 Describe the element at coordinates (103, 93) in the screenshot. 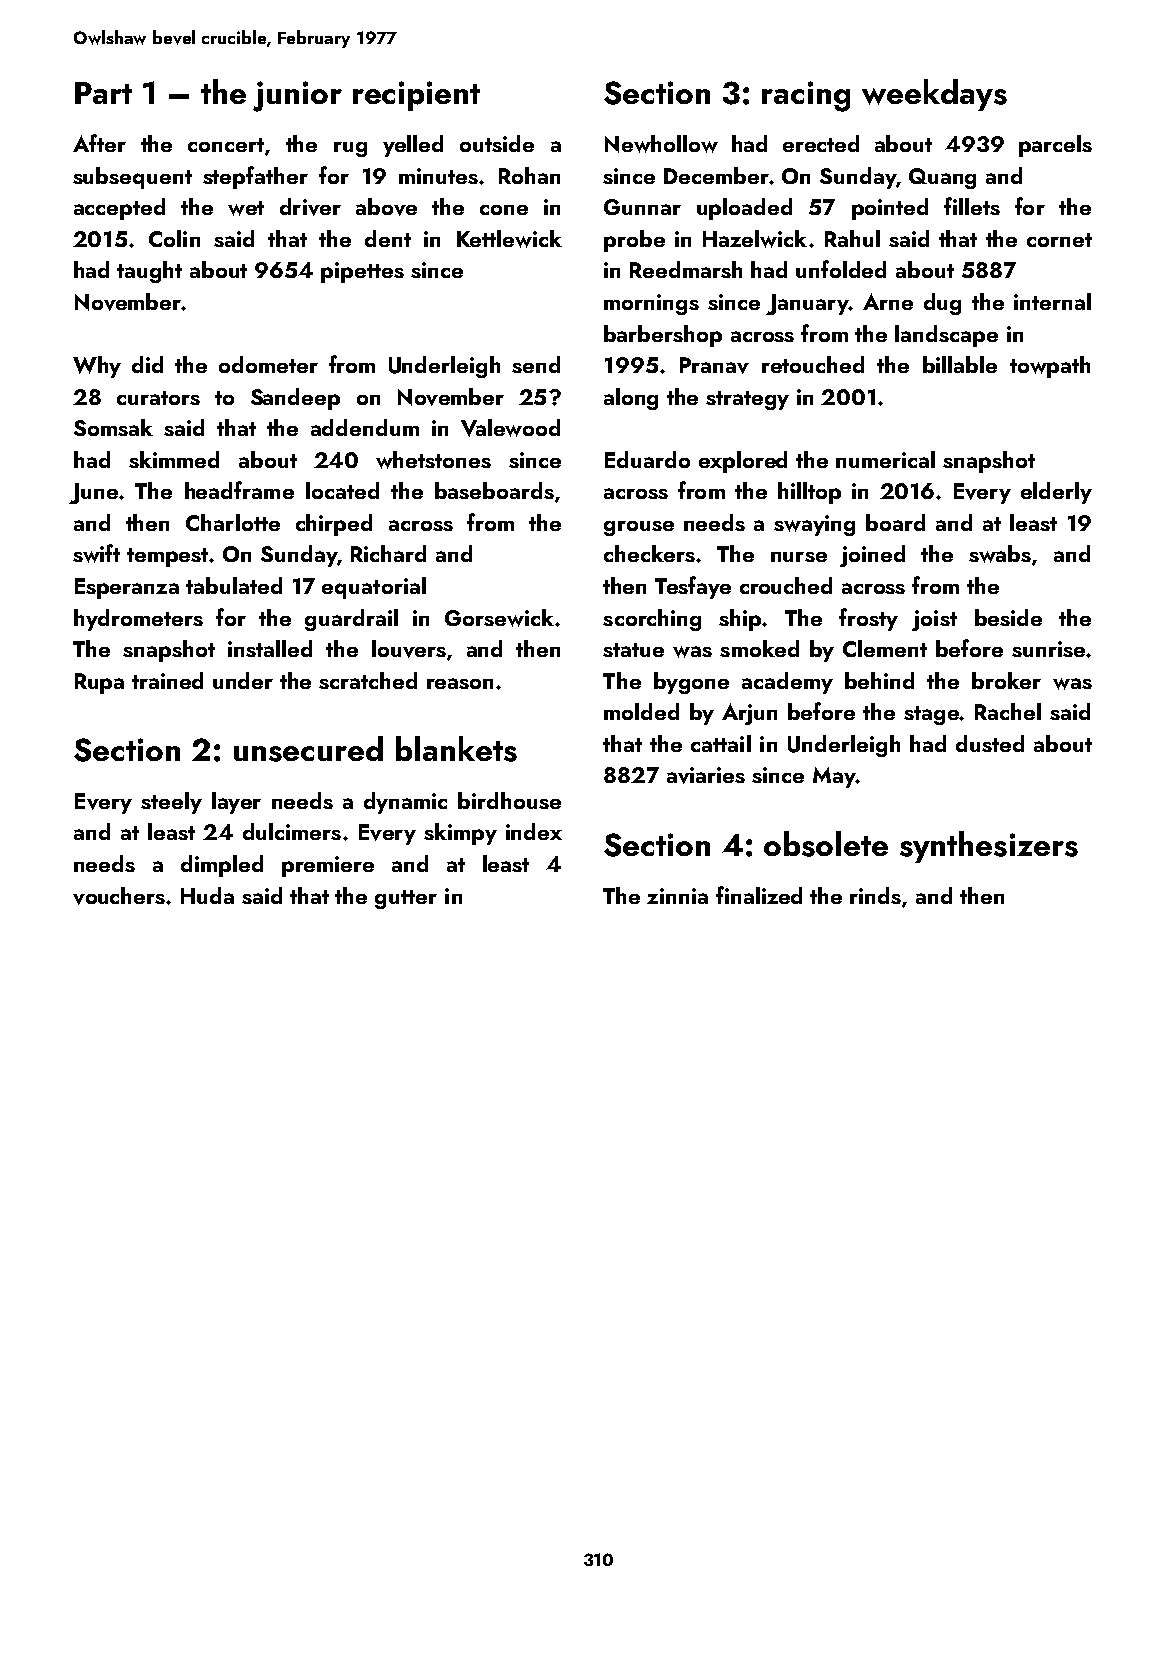

I see `Part` at that location.
